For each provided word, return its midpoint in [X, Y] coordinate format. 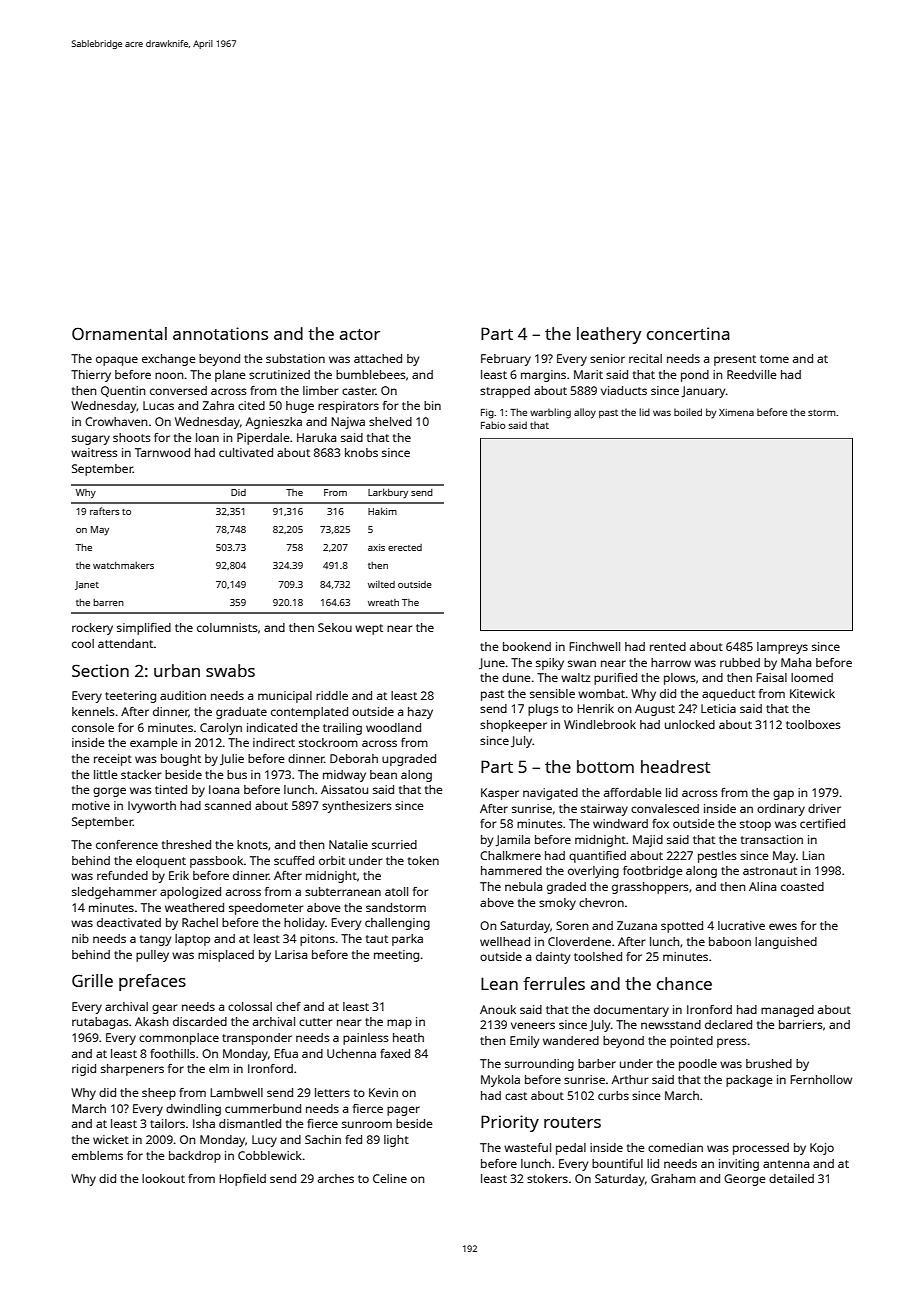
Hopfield [242, 1180]
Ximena [736, 412]
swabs [230, 670]
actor [359, 334]
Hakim [382, 511]
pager [403, 1111]
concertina [688, 333]
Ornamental [119, 333]
